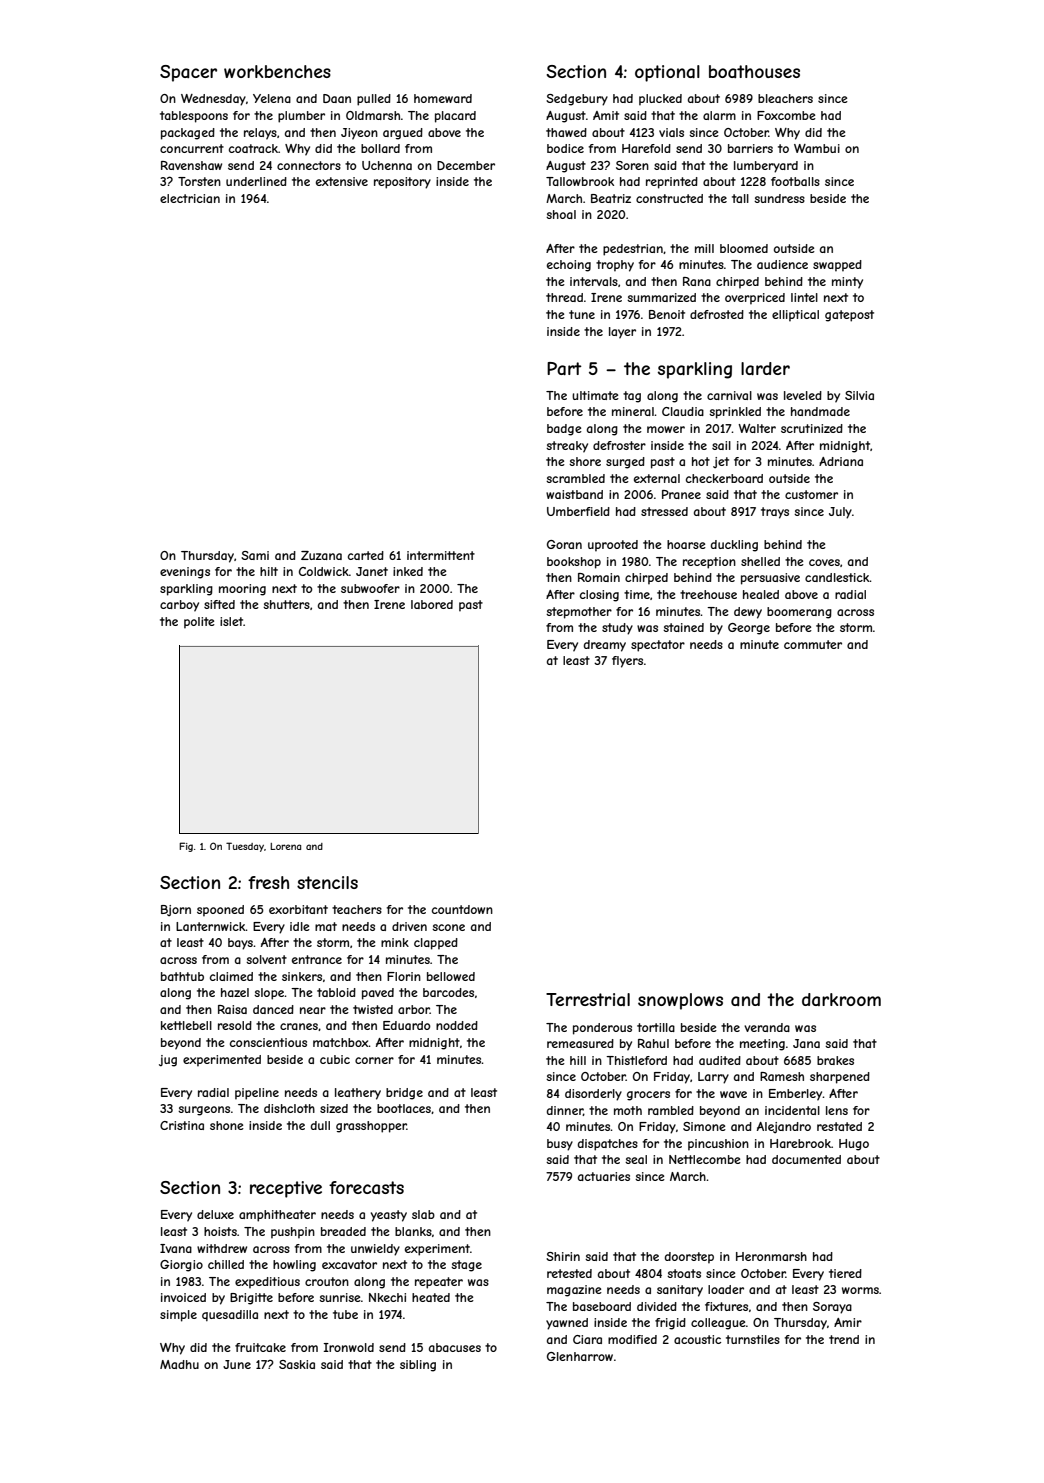 The width and height of the screenshot is (1044, 1483). What do you see at coordinates (297, 1364) in the screenshot?
I see `Saskia` at bounding box center [297, 1364].
